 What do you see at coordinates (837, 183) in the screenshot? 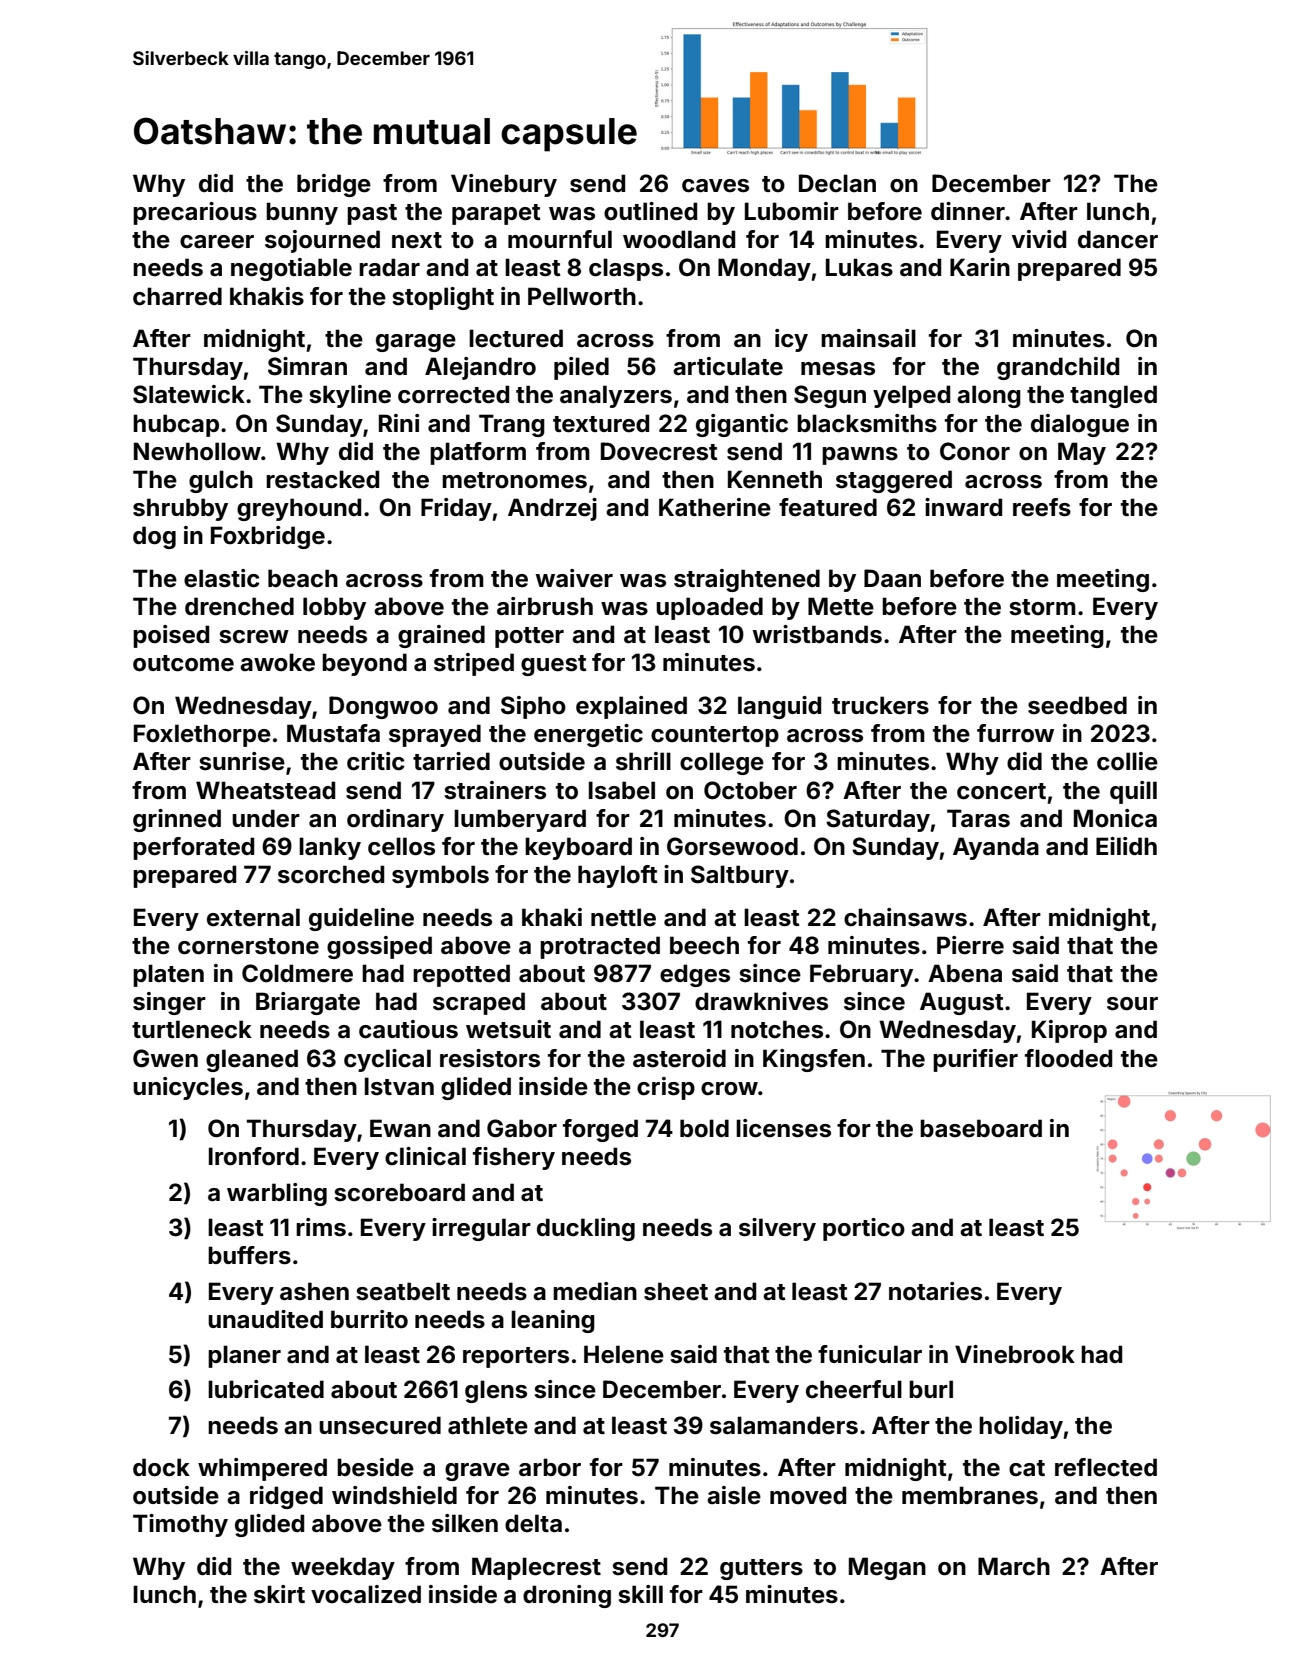
I see `Declan` at bounding box center [837, 183].
